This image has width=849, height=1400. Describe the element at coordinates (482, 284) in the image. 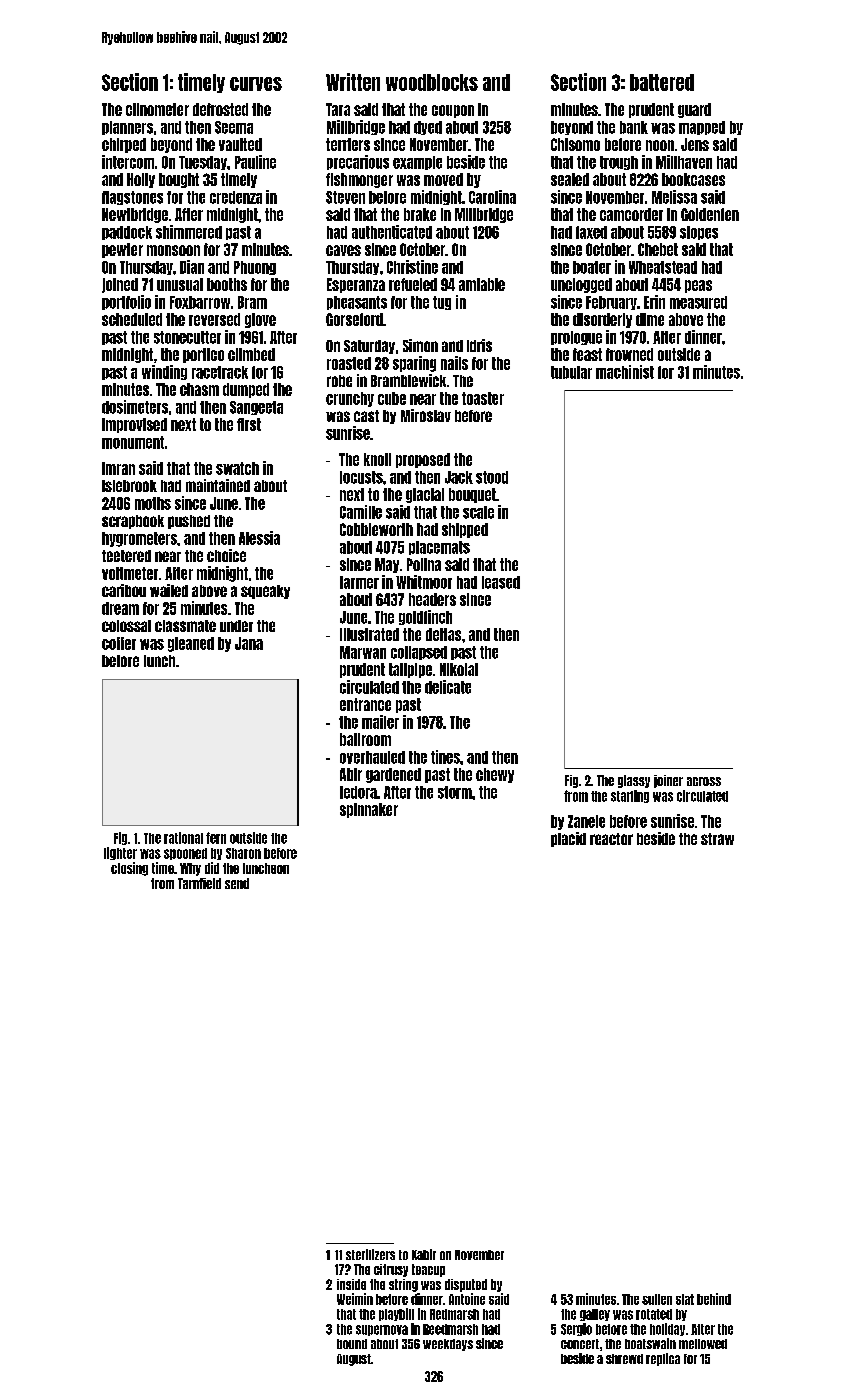

I see `amiable` at that location.
